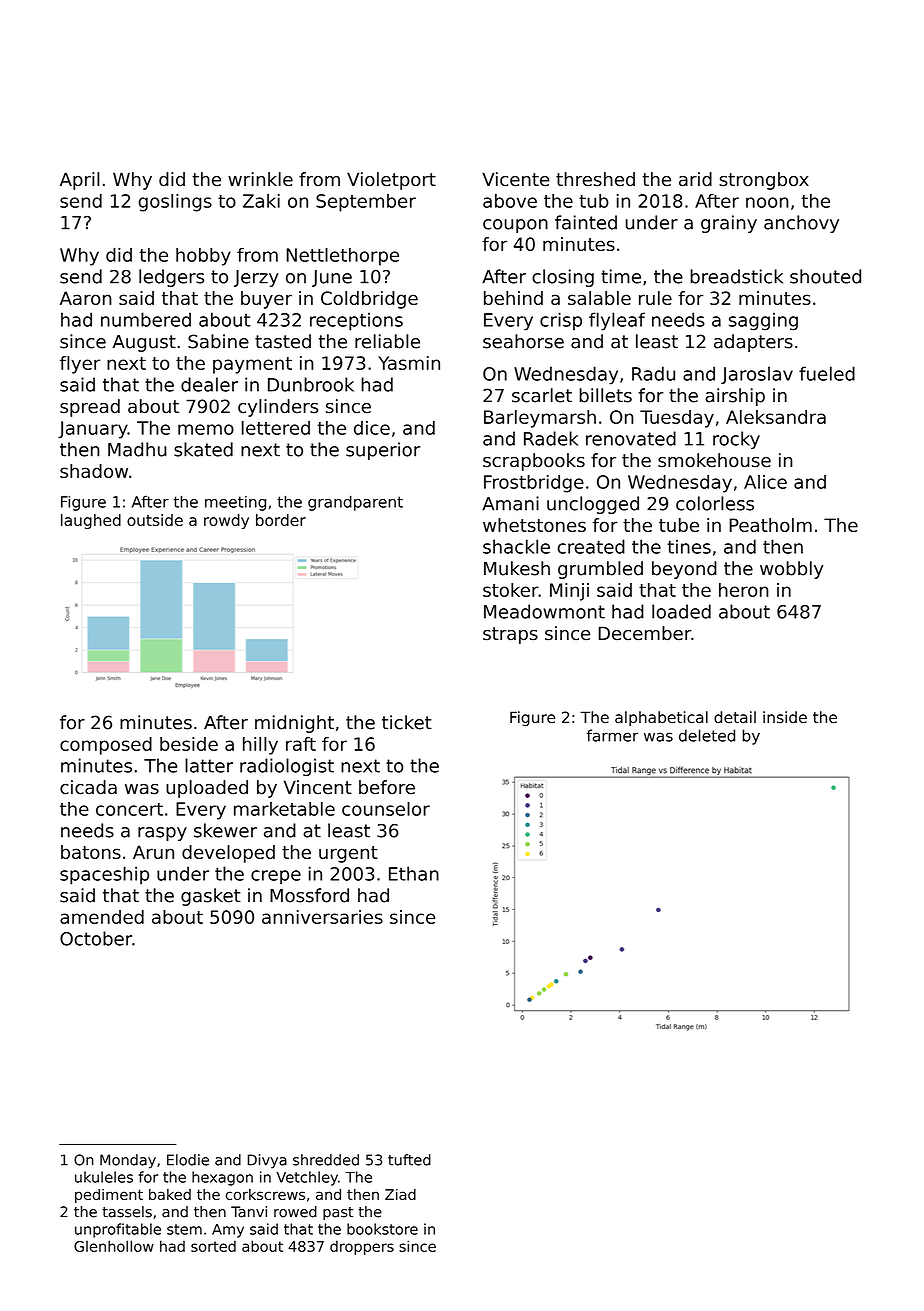 The width and height of the image is (924, 1311). Describe the element at coordinates (355, 503) in the image. I see `grandparent` at that location.
